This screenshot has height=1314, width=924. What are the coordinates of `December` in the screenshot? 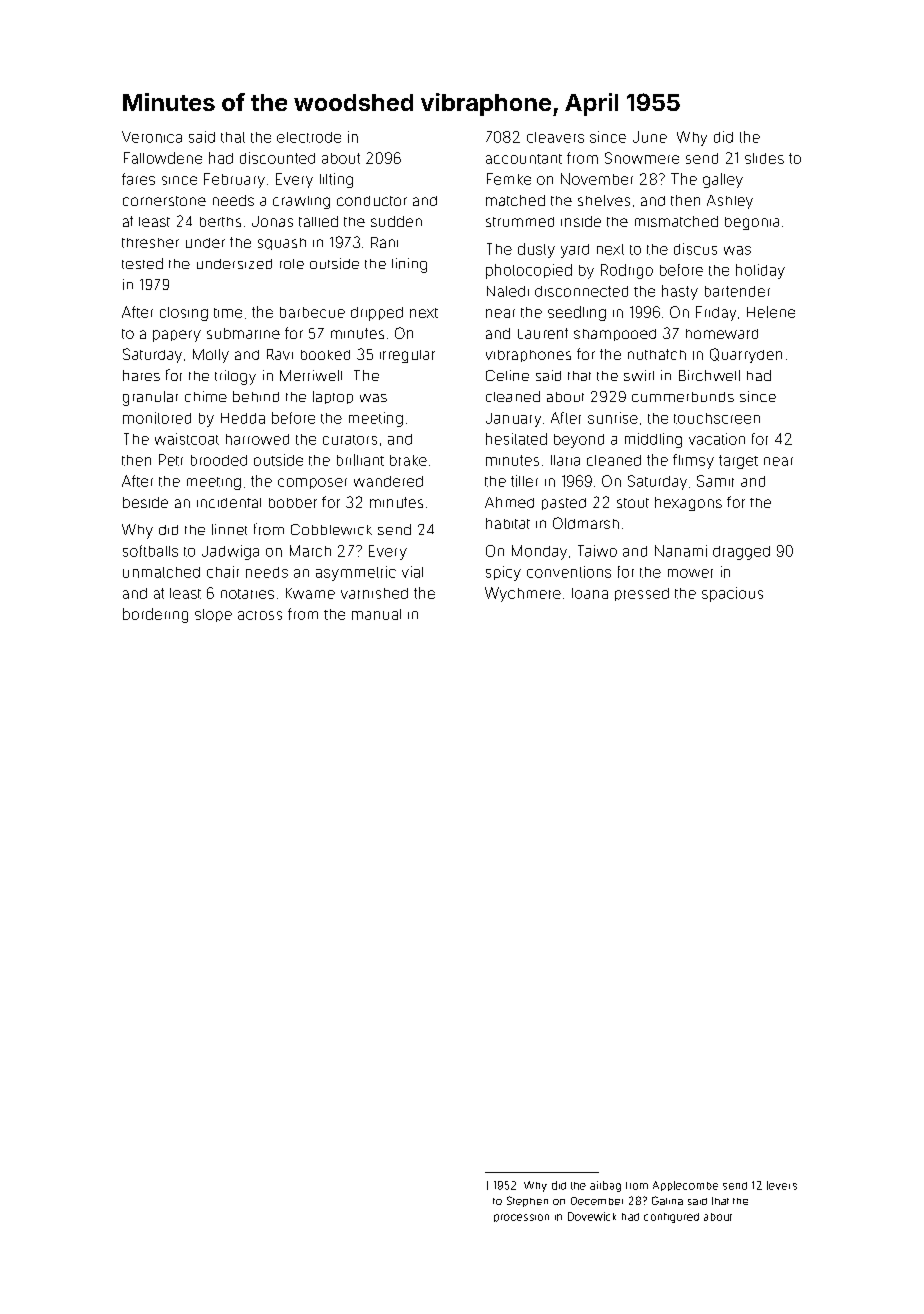 It's located at (597, 1201).
